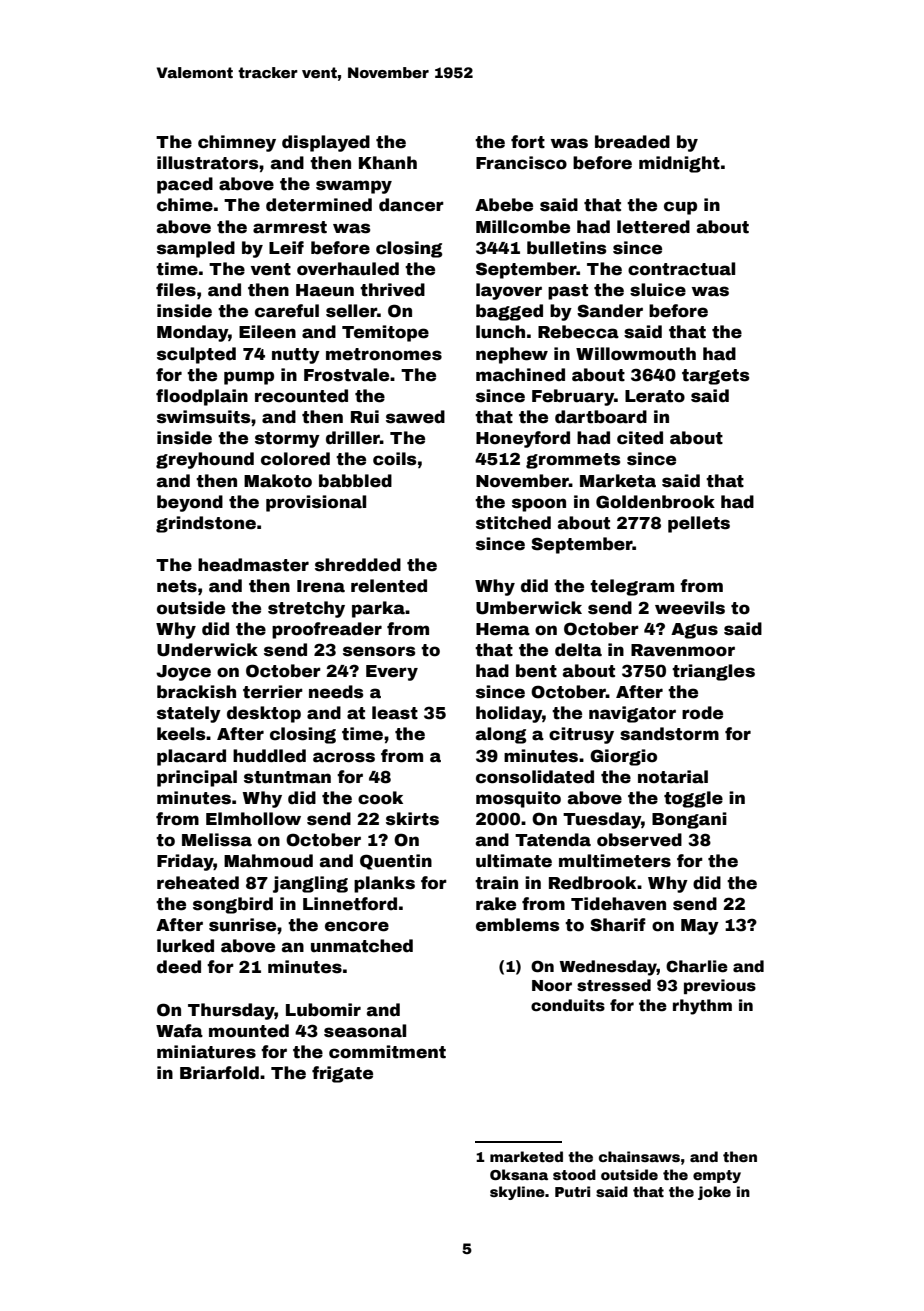 The height and width of the screenshot is (1311, 924). I want to click on chimney, so click(237, 143).
